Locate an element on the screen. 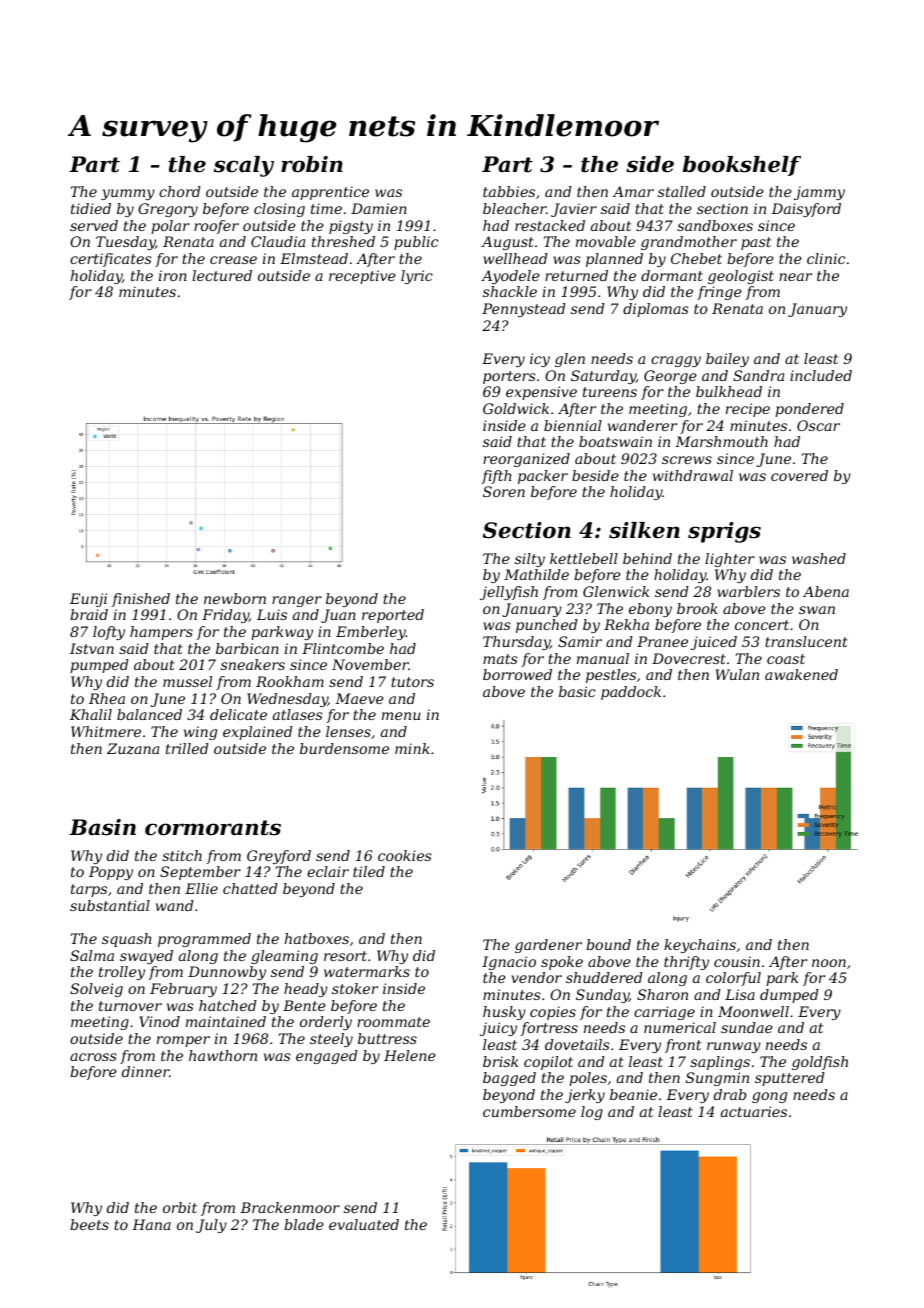 The image size is (924, 1308). awakened is located at coordinates (801, 674).
